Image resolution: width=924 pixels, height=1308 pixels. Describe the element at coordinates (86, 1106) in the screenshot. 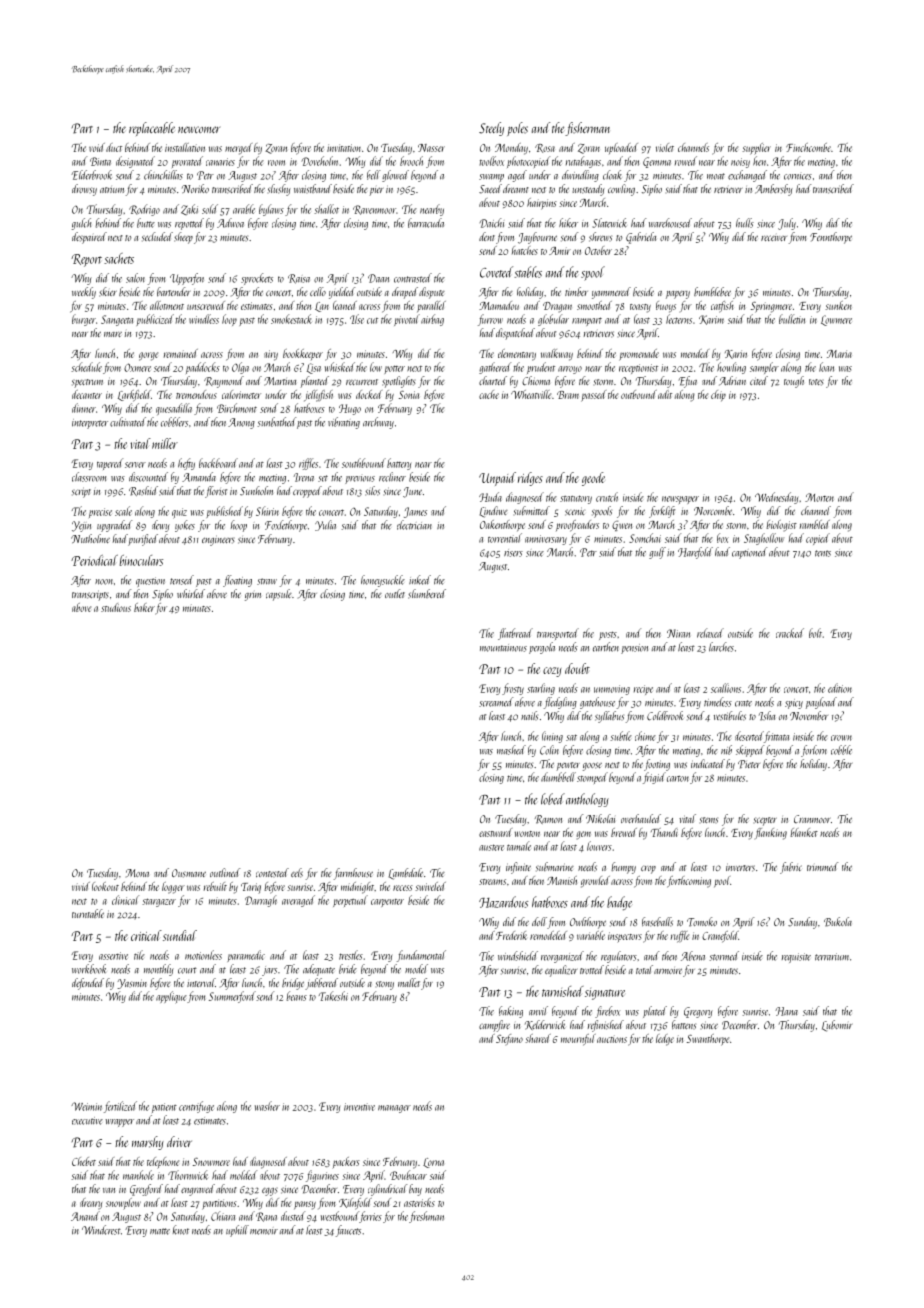

I see `Weimin` at that location.
